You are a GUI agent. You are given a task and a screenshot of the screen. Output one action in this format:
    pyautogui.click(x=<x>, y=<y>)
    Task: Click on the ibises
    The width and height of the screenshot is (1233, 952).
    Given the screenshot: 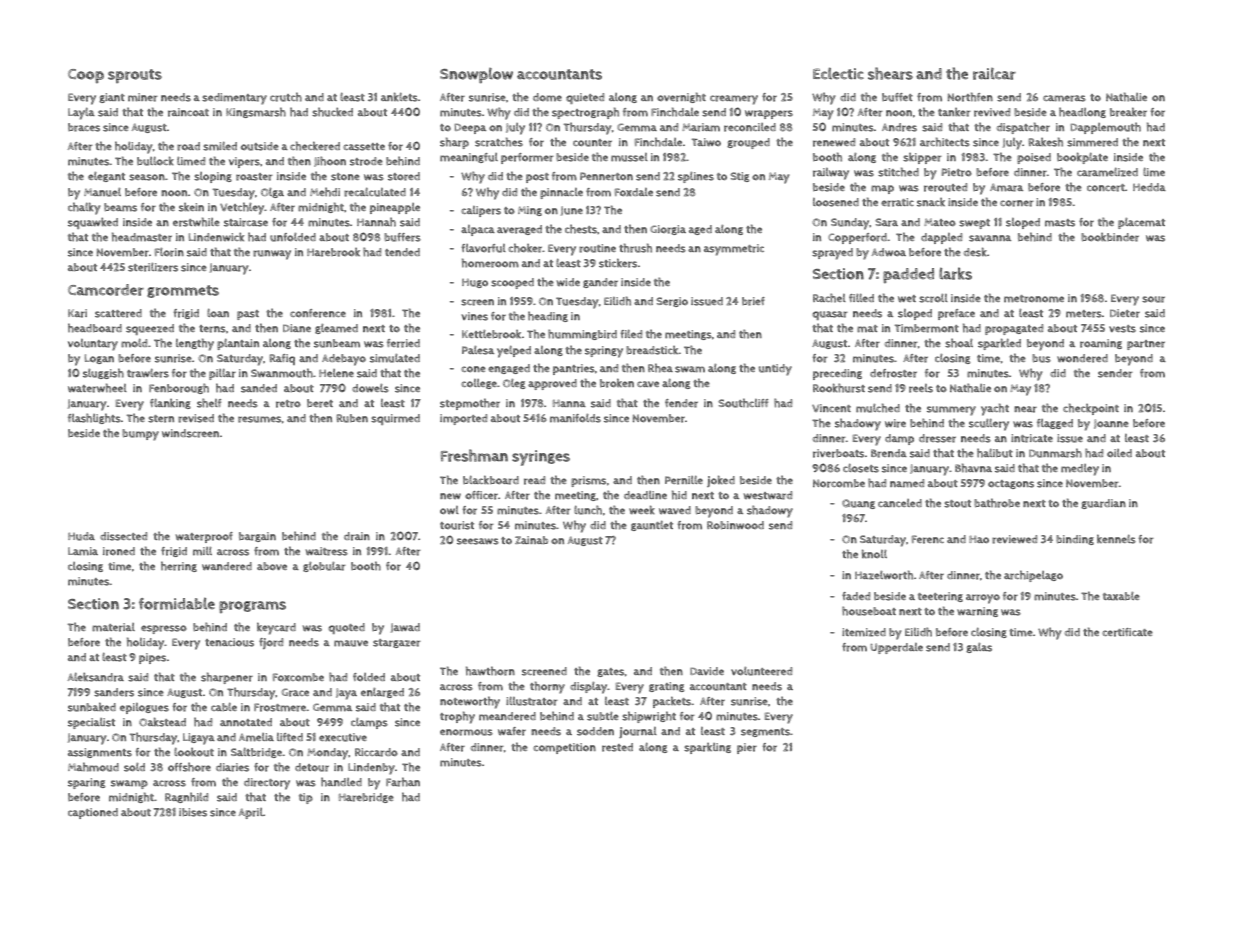 What is the action you would take?
    pyautogui.click(x=193, y=812)
